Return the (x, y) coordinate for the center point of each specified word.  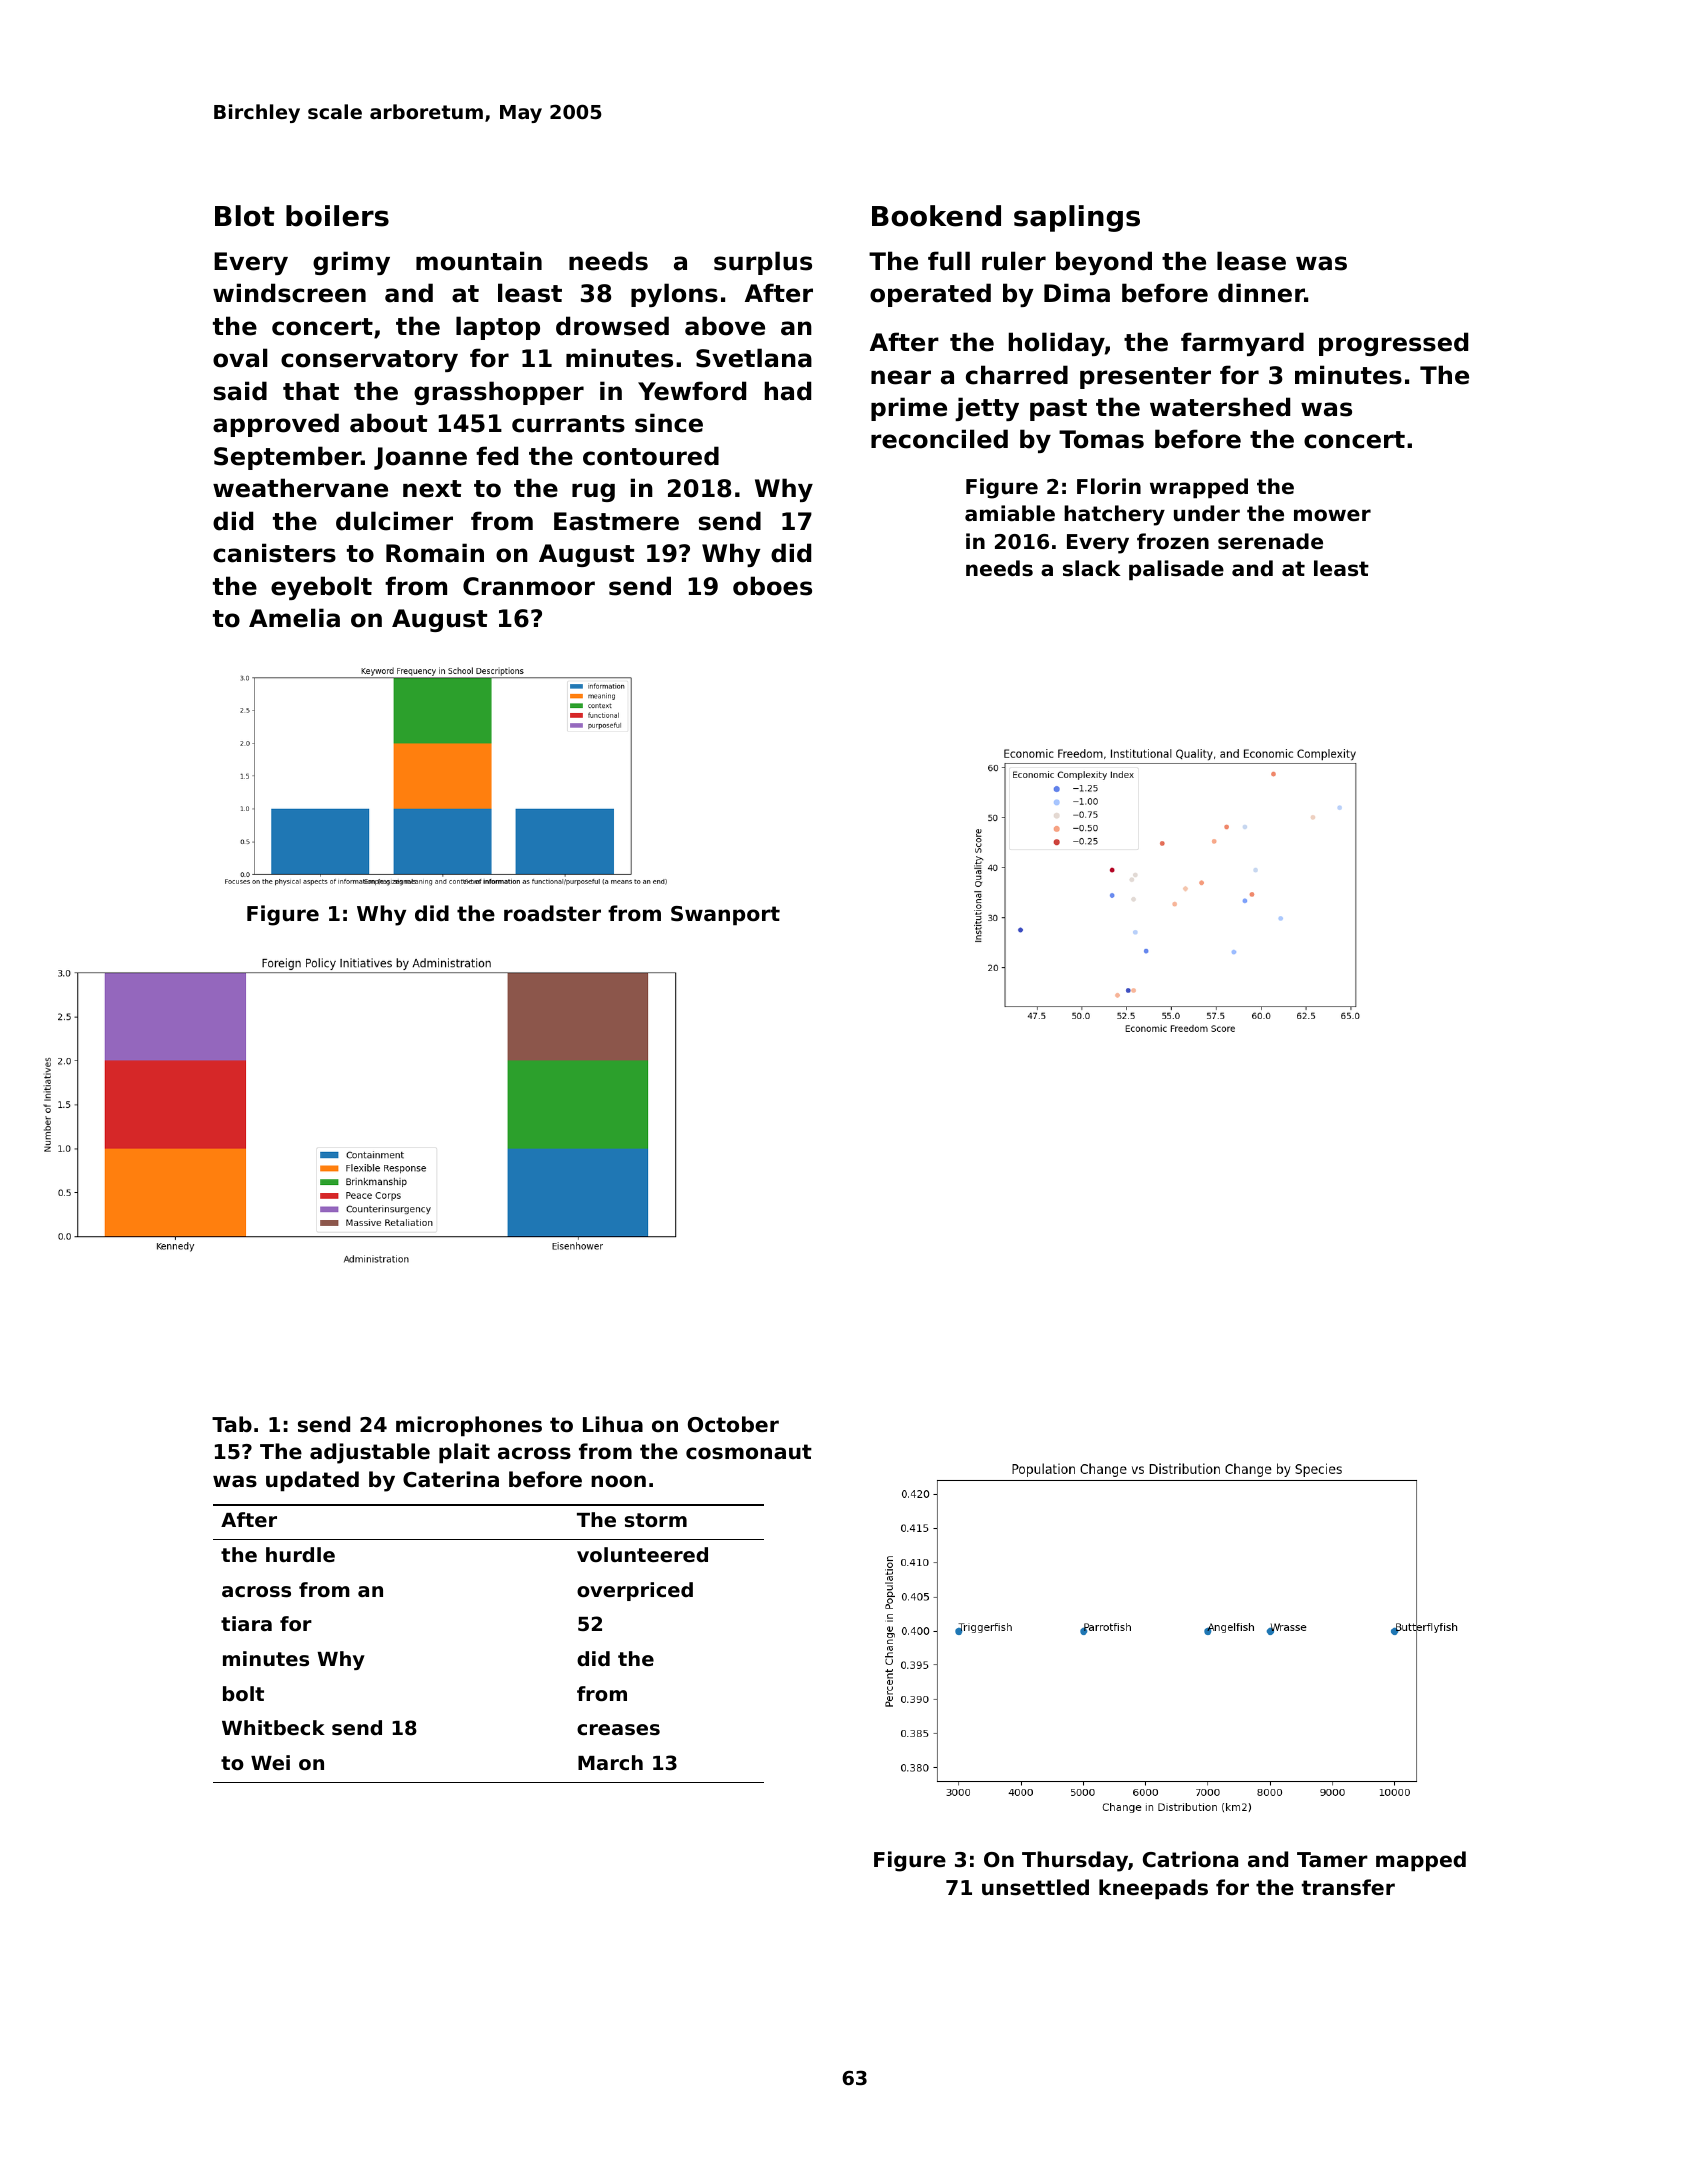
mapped (1421, 1861)
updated (312, 1481)
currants (568, 424)
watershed (1220, 407)
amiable (1010, 513)
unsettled (1035, 1887)
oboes (772, 586)
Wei (270, 1762)
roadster (552, 913)
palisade (1176, 570)
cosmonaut (749, 1452)
